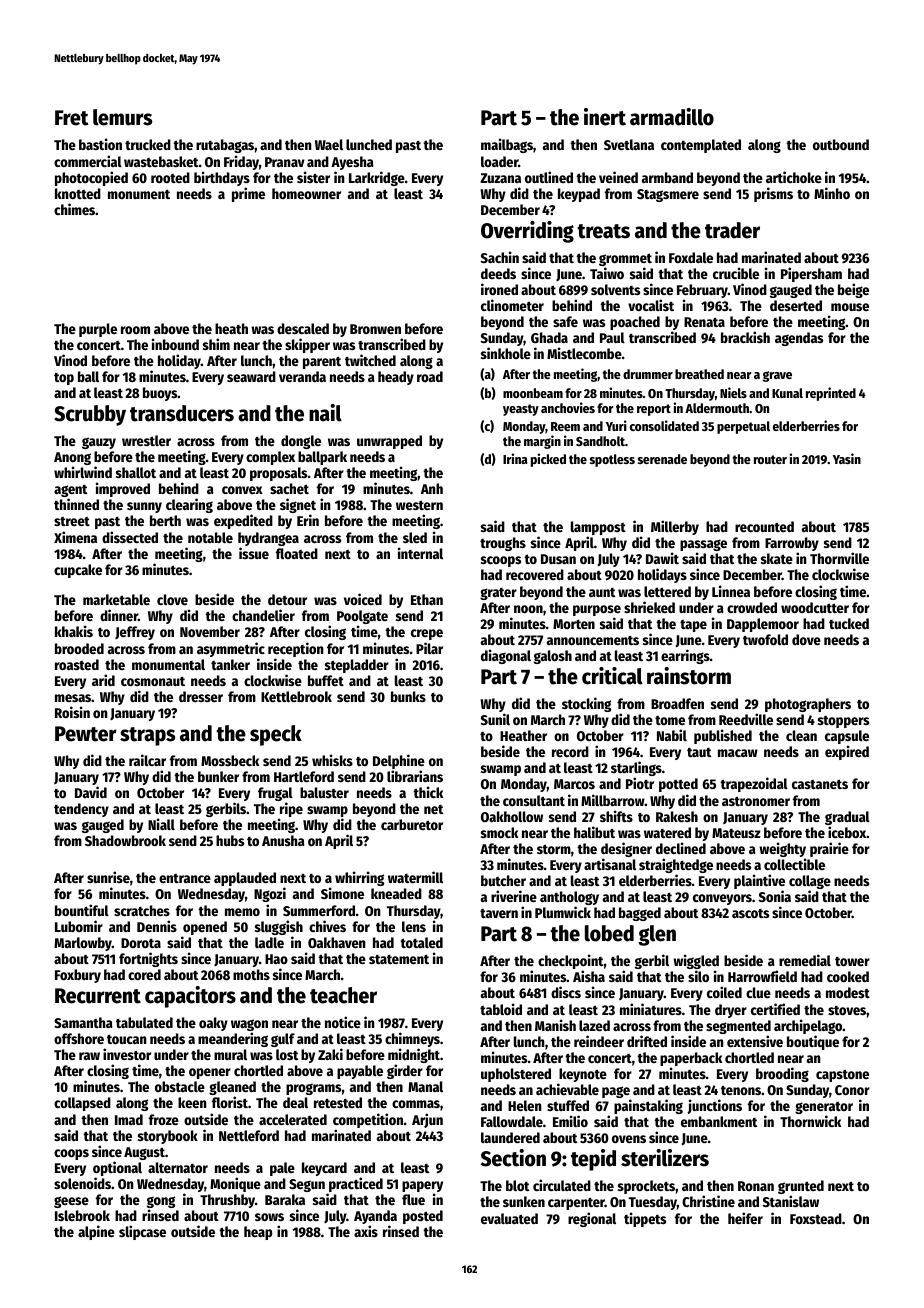 This screenshot has height=1308, width=924. What do you see at coordinates (672, 117) in the screenshot?
I see `armadillo` at bounding box center [672, 117].
